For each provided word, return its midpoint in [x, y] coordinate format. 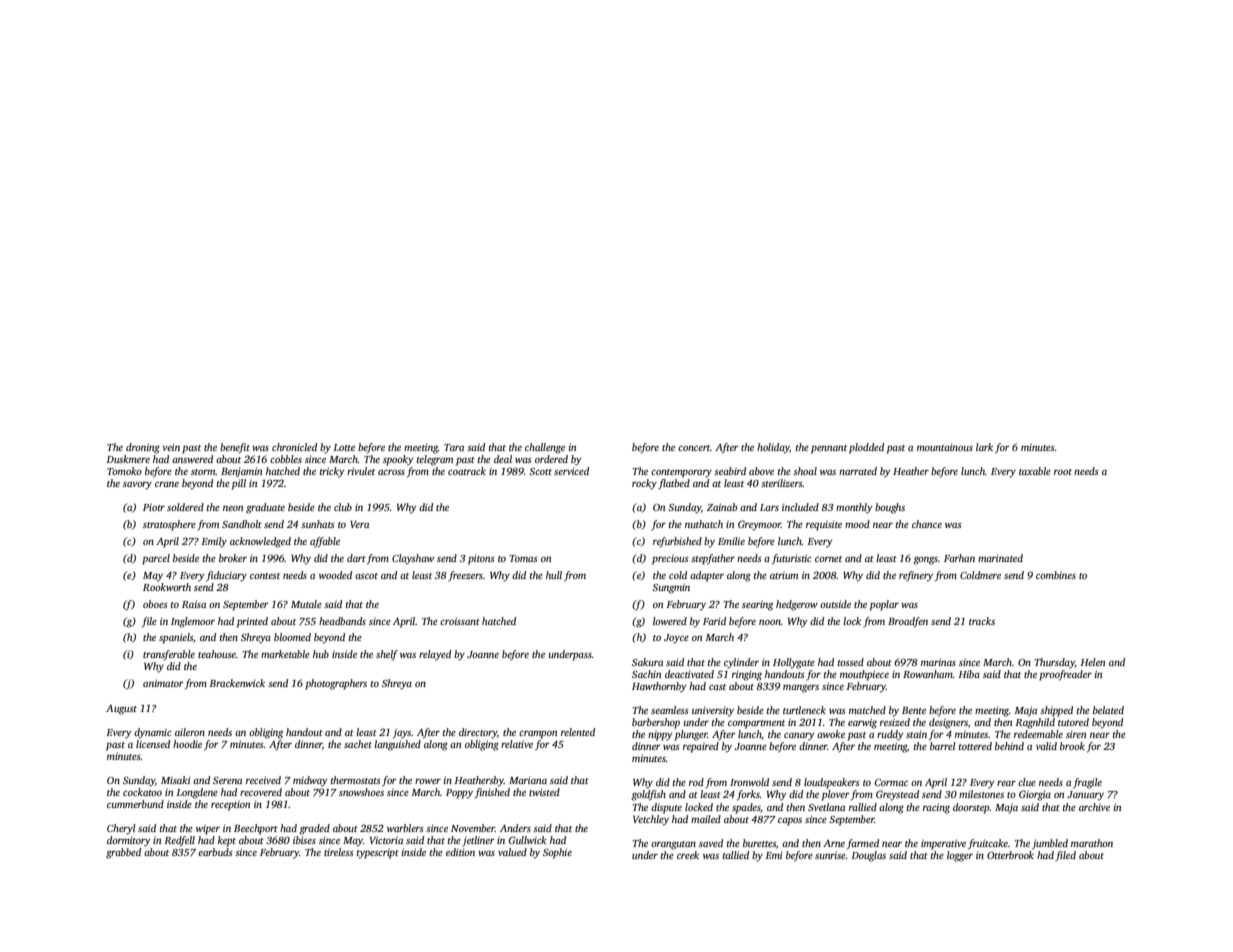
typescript [378, 854]
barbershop [656, 723]
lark [984, 447]
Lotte [344, 447]
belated [1108, 710]
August [121, 710]
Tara [454, 447]
